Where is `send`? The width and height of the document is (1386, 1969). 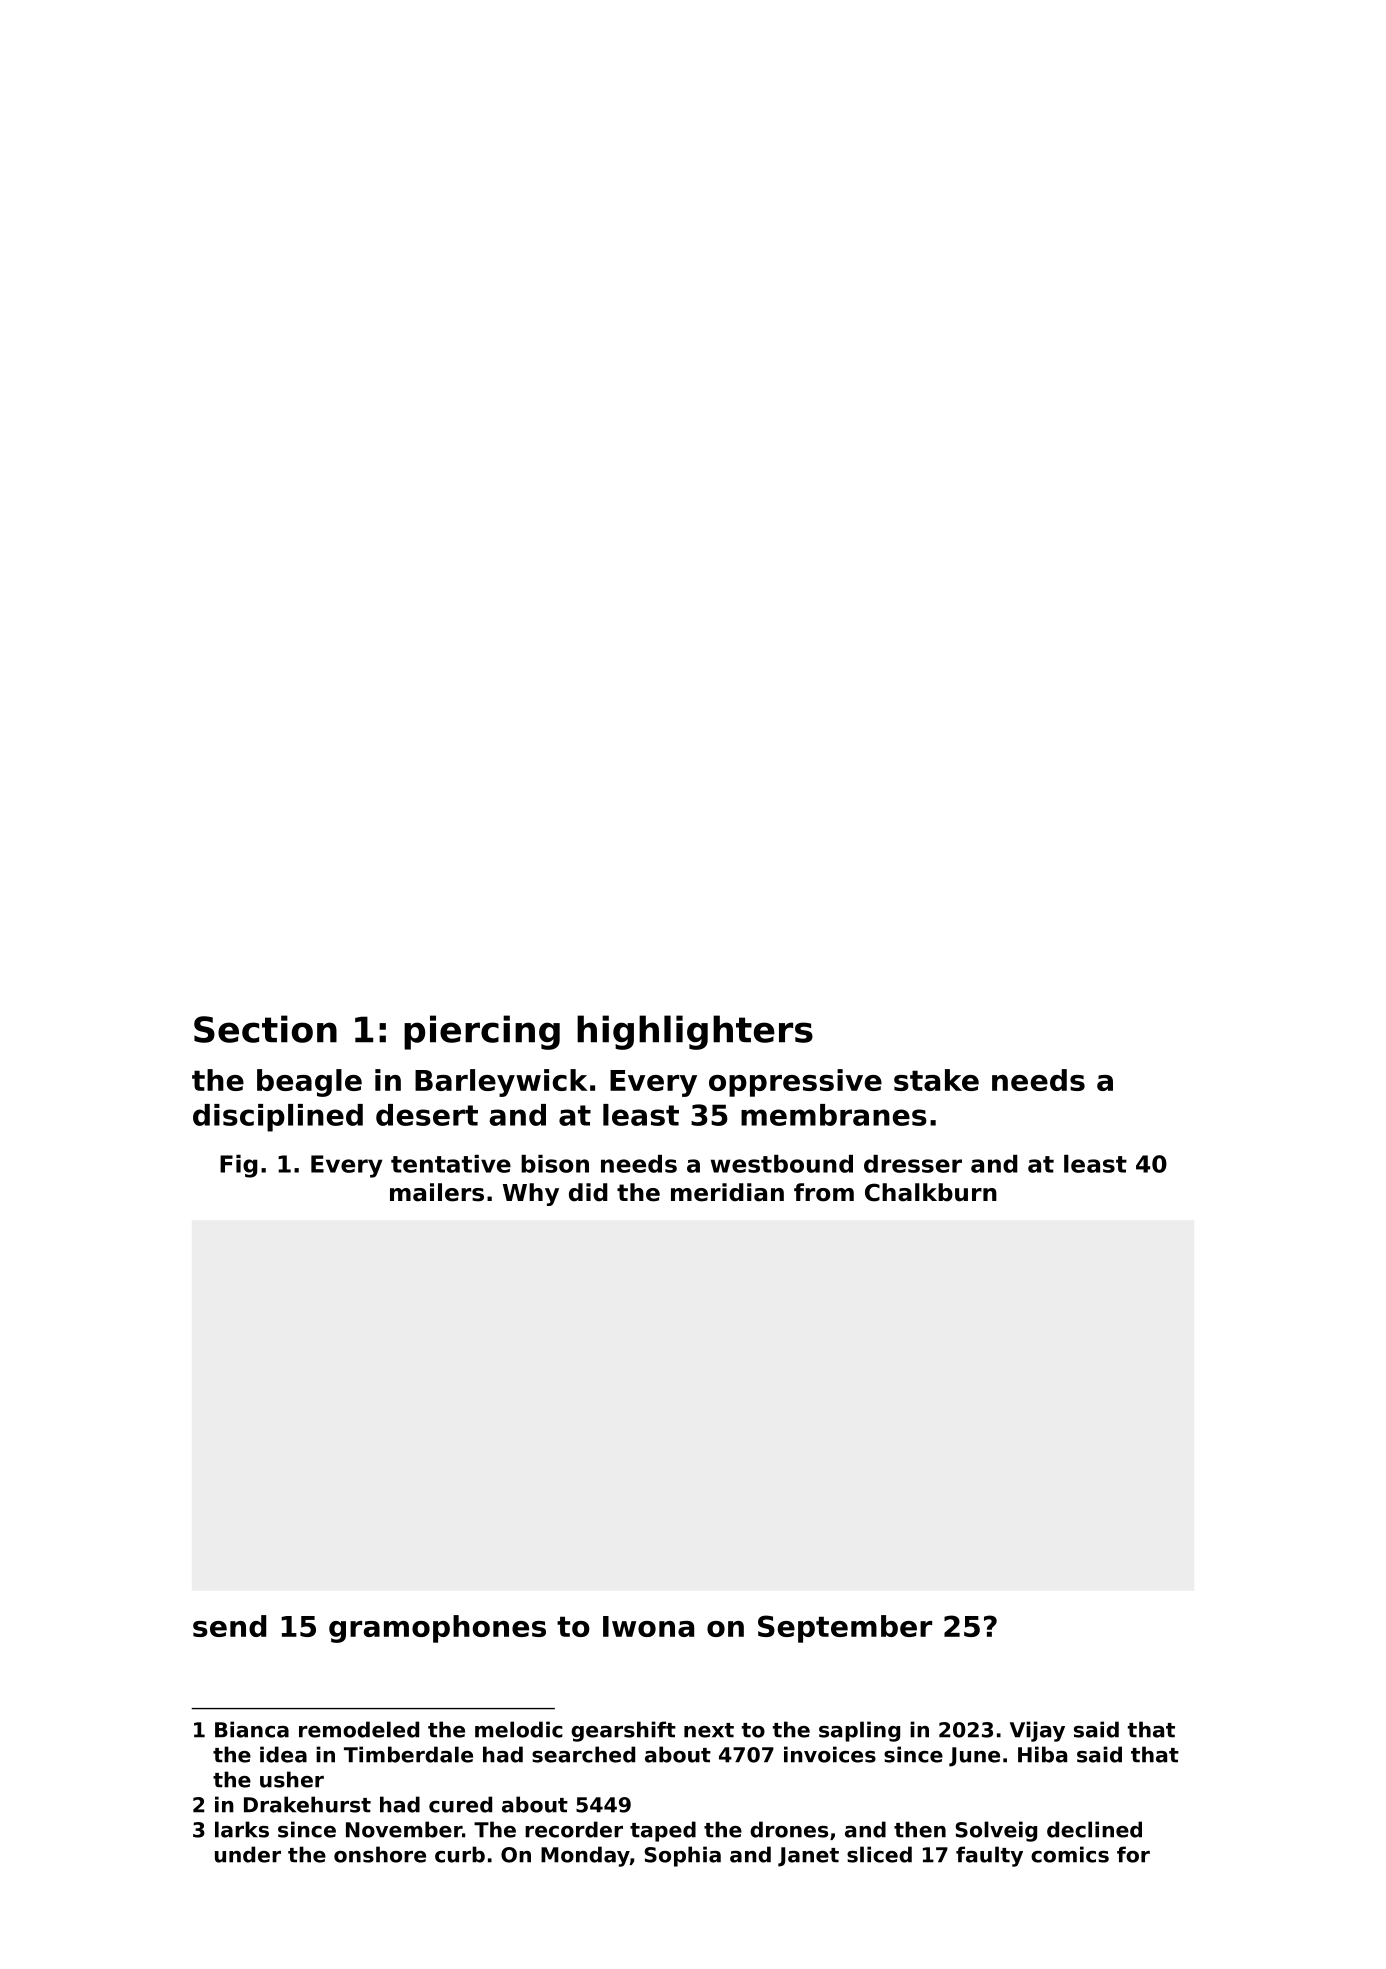 send is located at coordinates (229, 1626).
